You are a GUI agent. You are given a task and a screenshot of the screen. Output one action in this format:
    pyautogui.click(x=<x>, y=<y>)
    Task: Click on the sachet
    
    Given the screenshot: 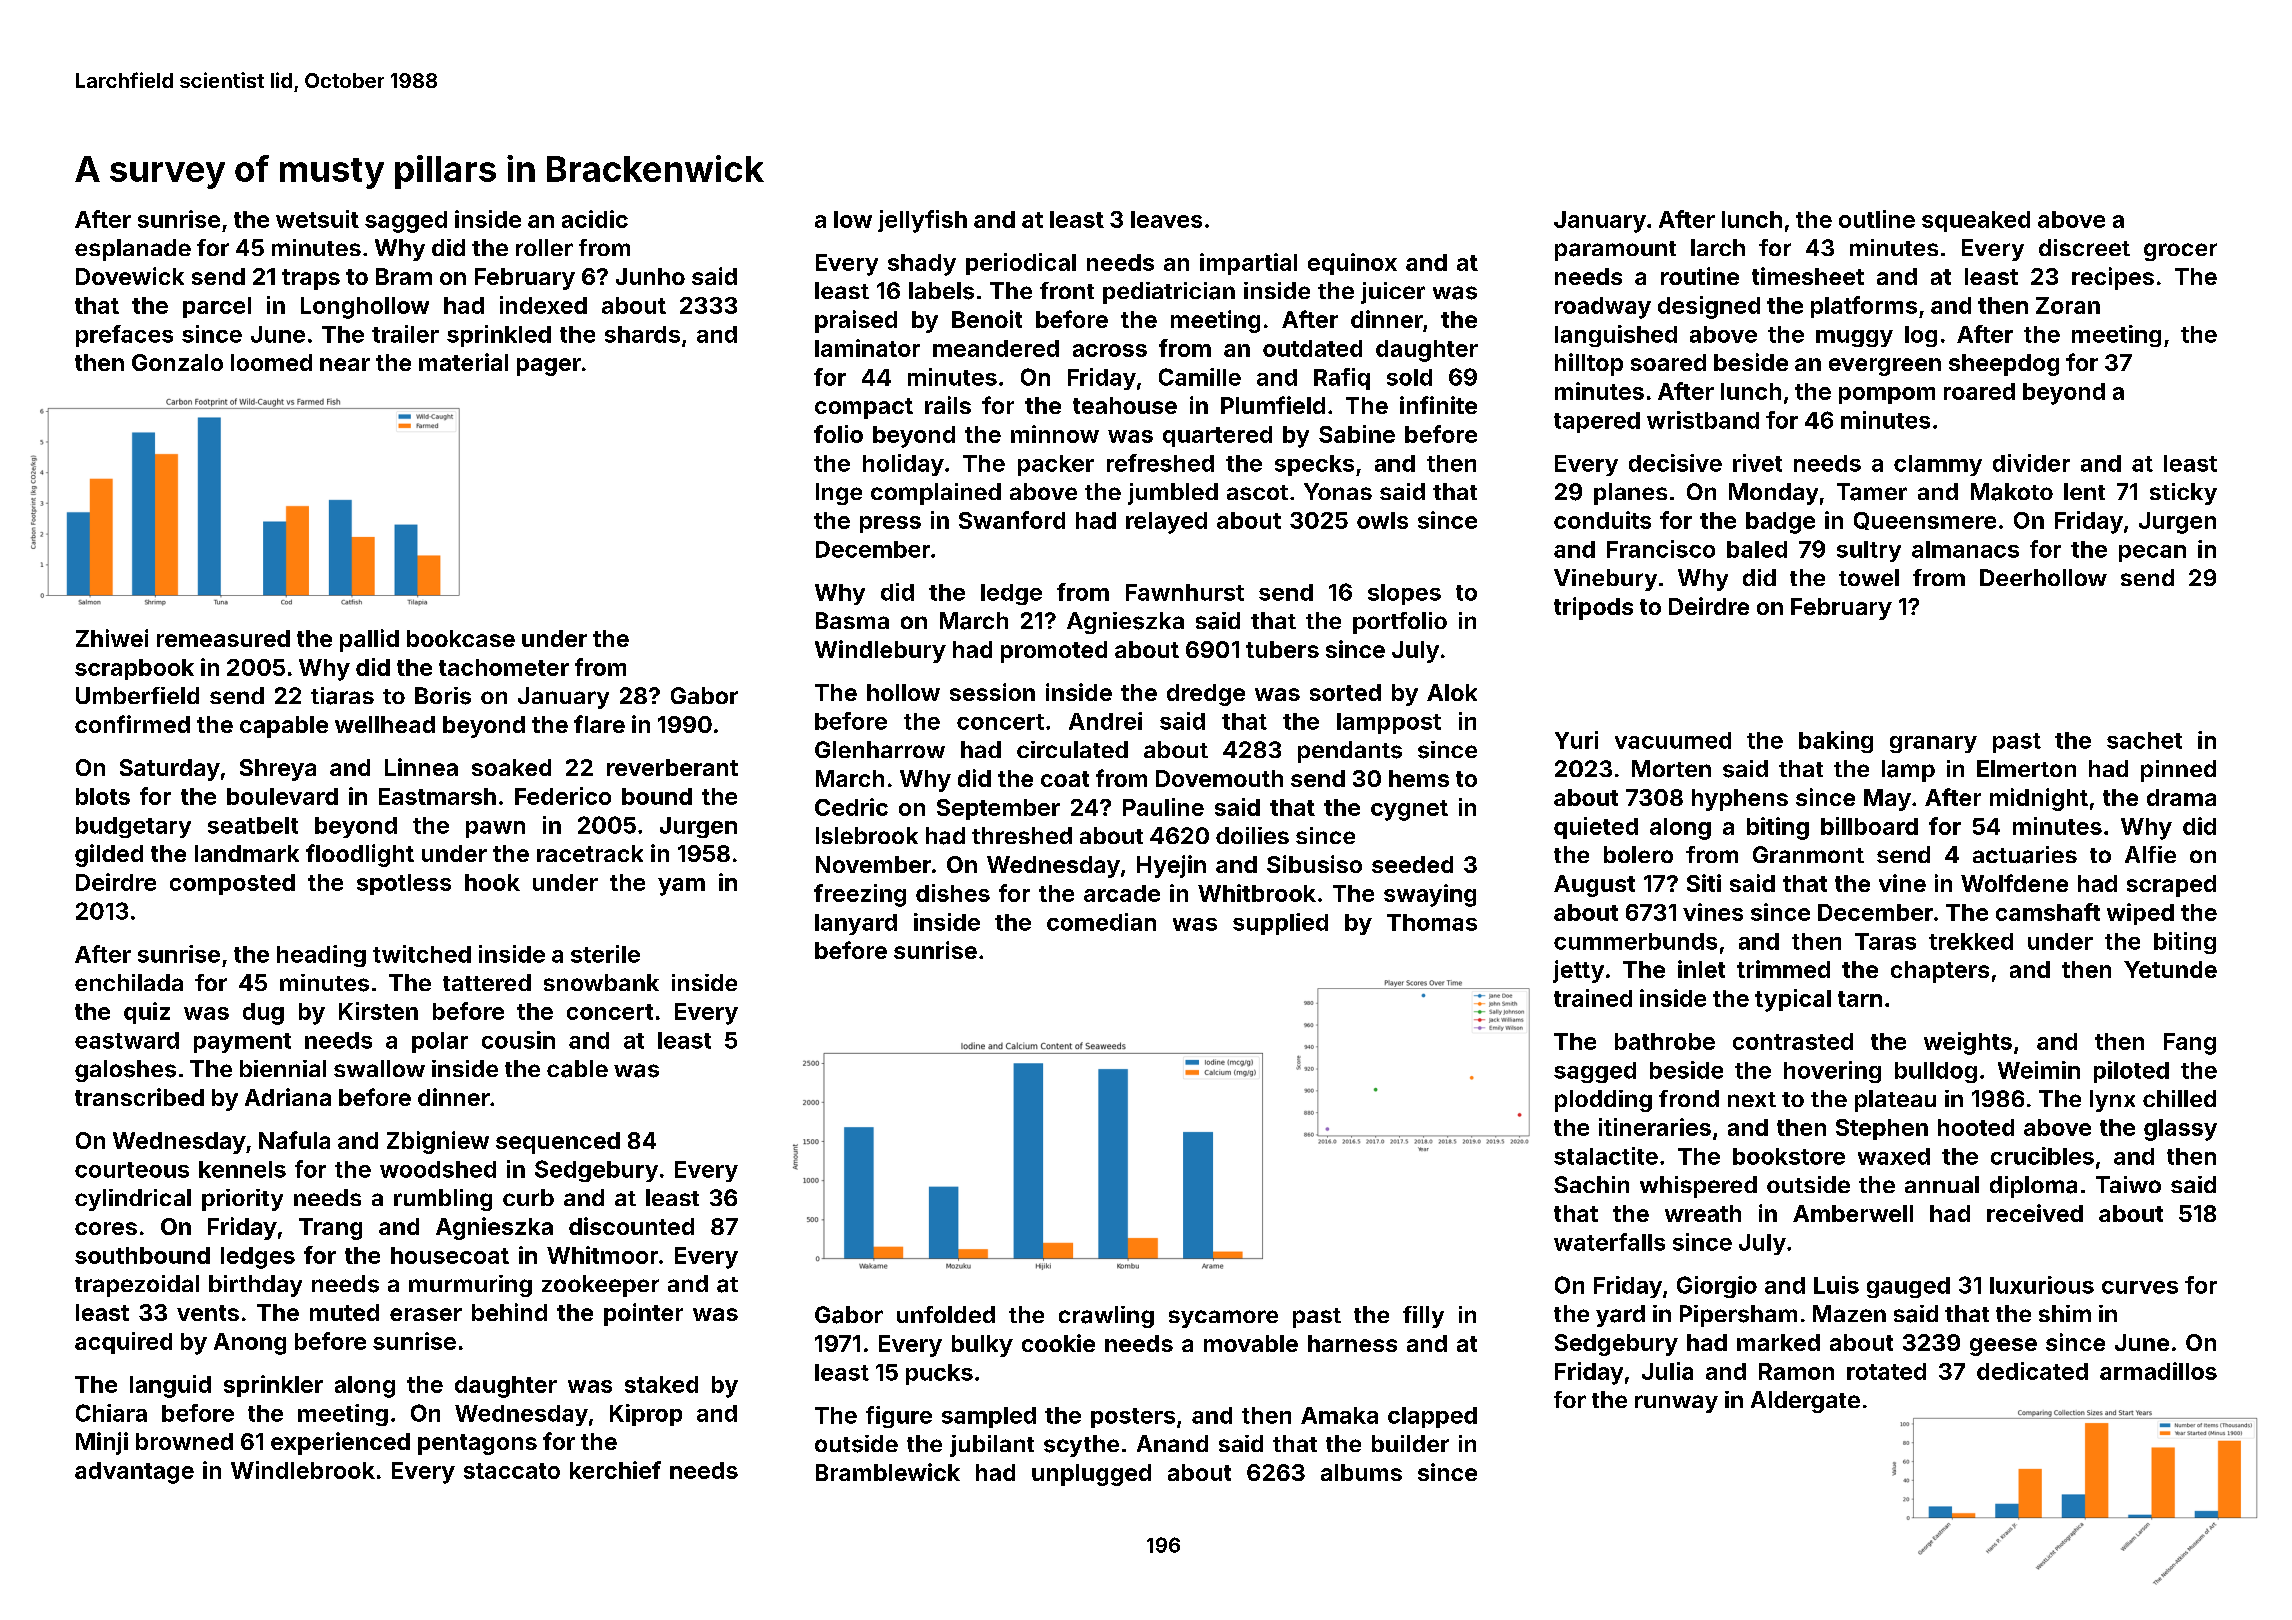 What is the action you would take?
    pyautogui.click(x=2144, y=740)
